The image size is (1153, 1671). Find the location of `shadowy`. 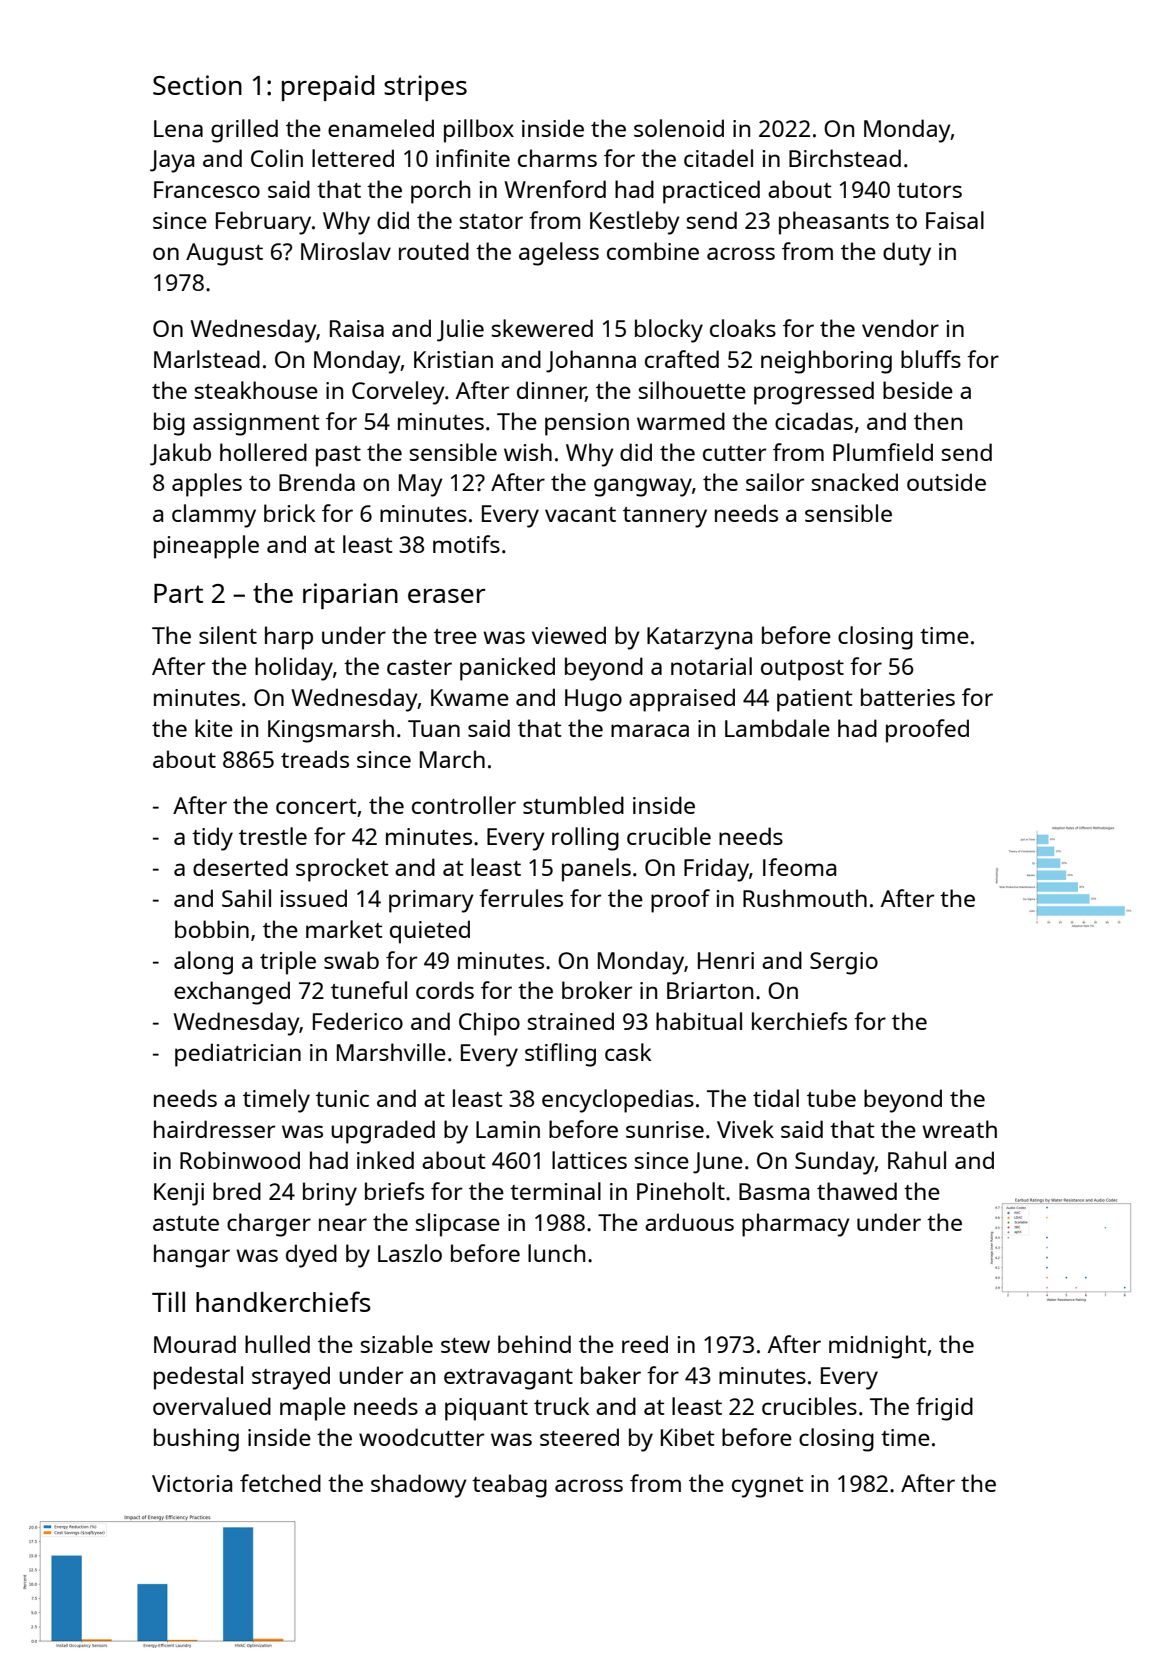

shadowy is located at coordinates (419, 1486).
